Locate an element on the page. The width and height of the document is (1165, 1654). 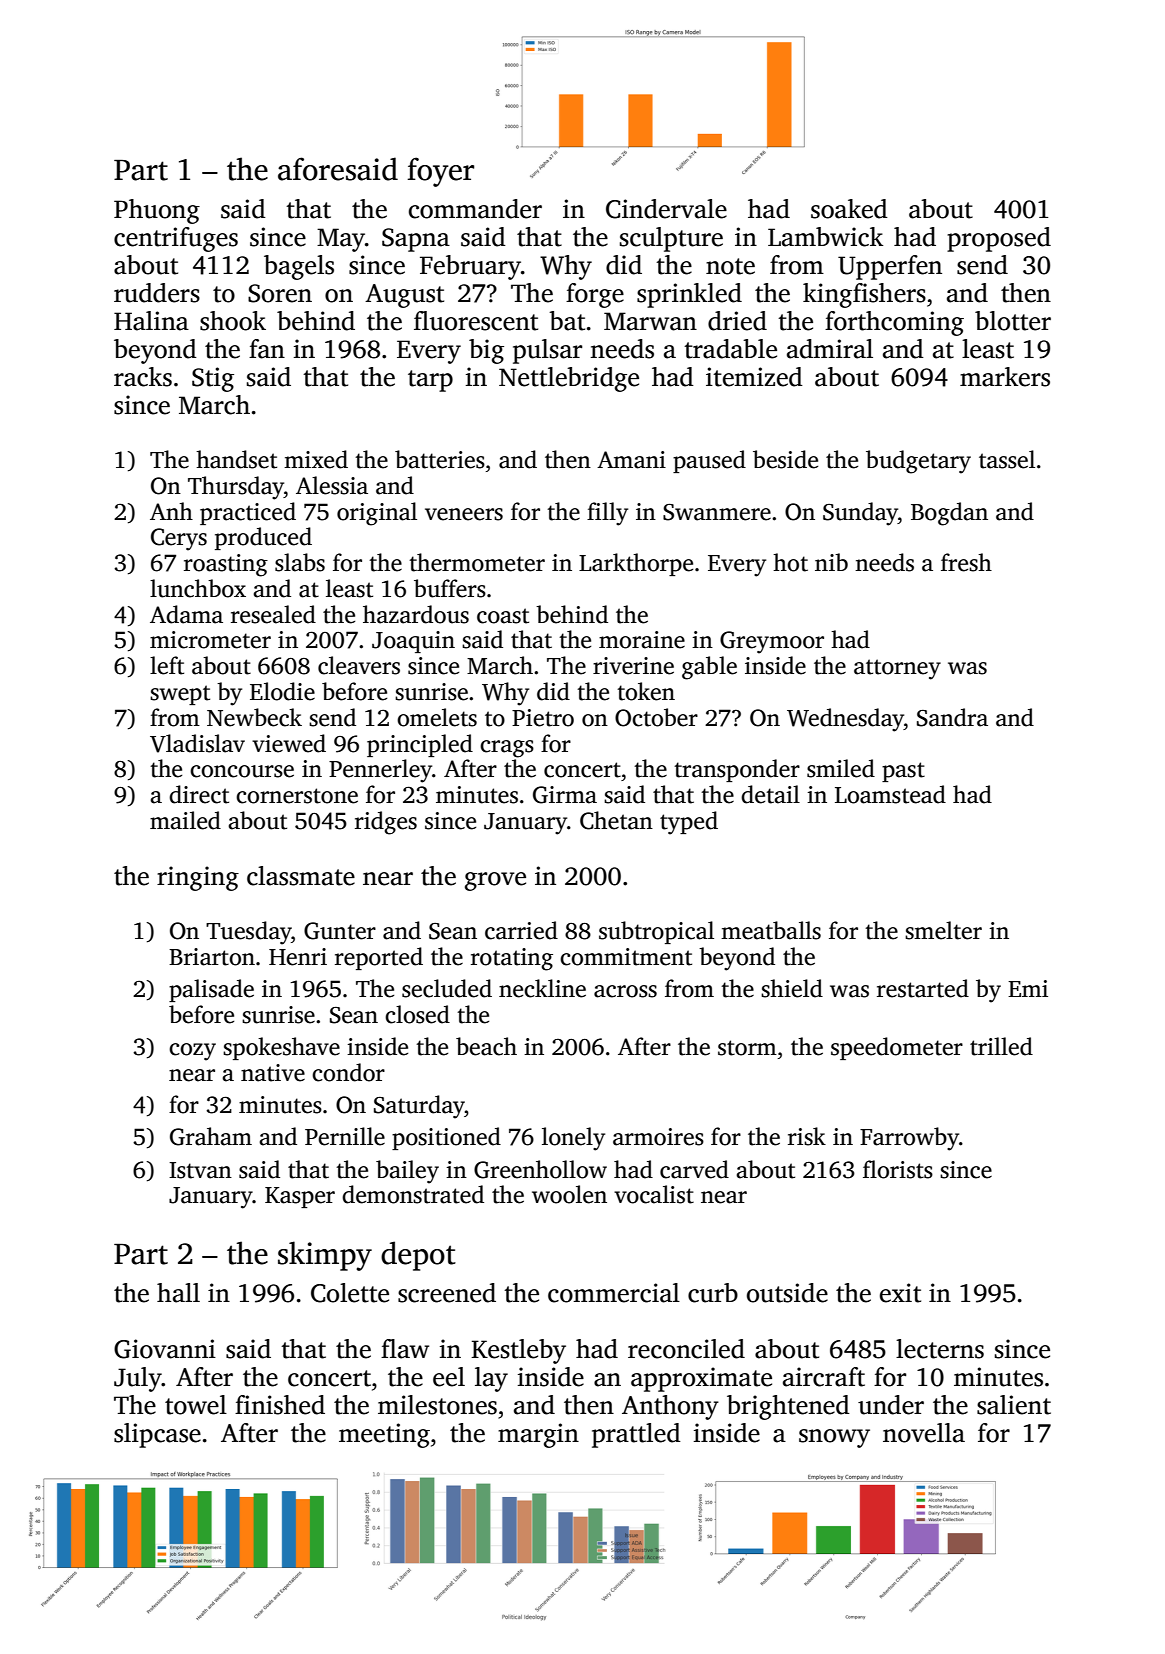
budgetary is located at coordinates (918, 462).
